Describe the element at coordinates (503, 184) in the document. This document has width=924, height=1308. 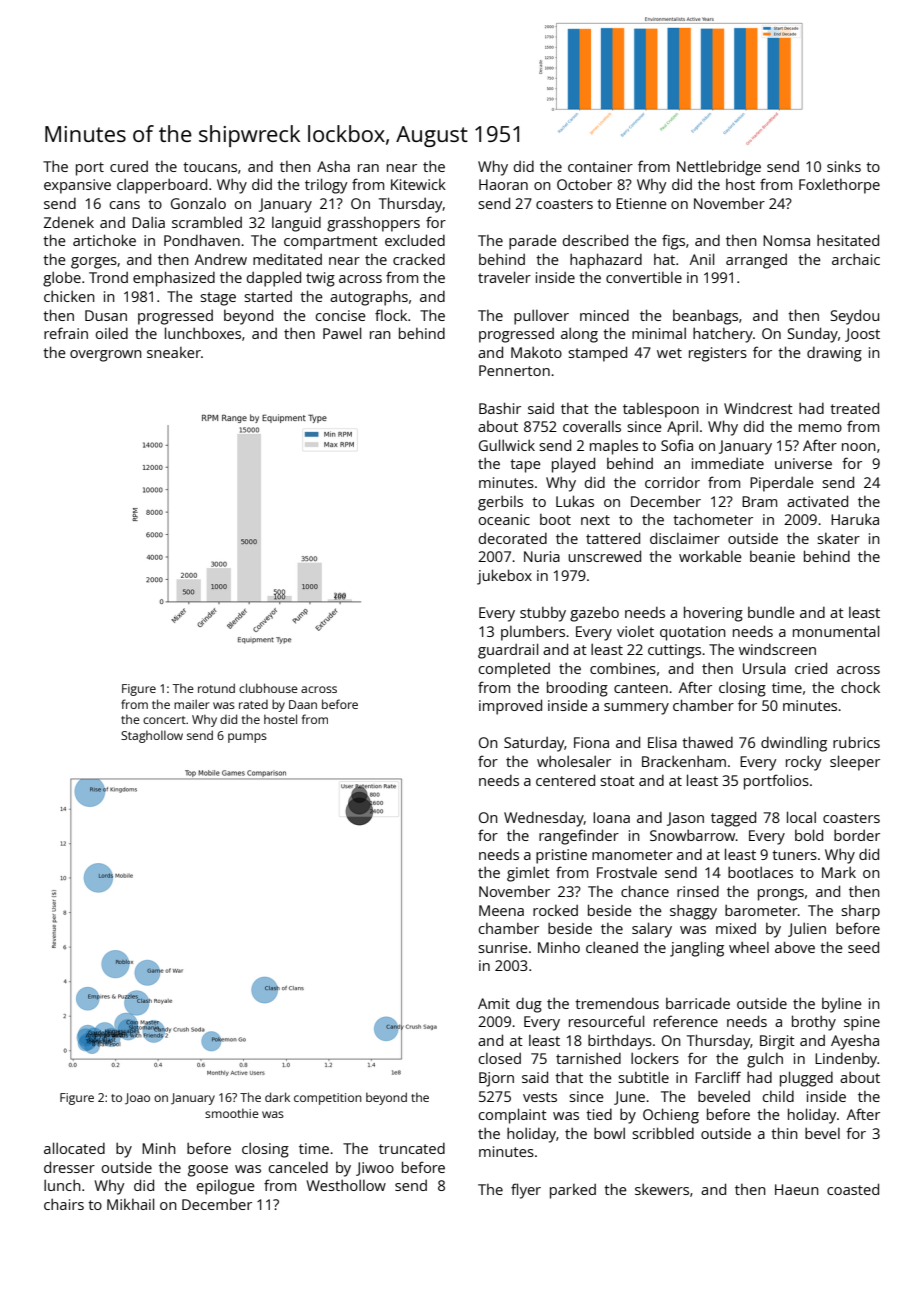
I see `Haoran` at that location.
